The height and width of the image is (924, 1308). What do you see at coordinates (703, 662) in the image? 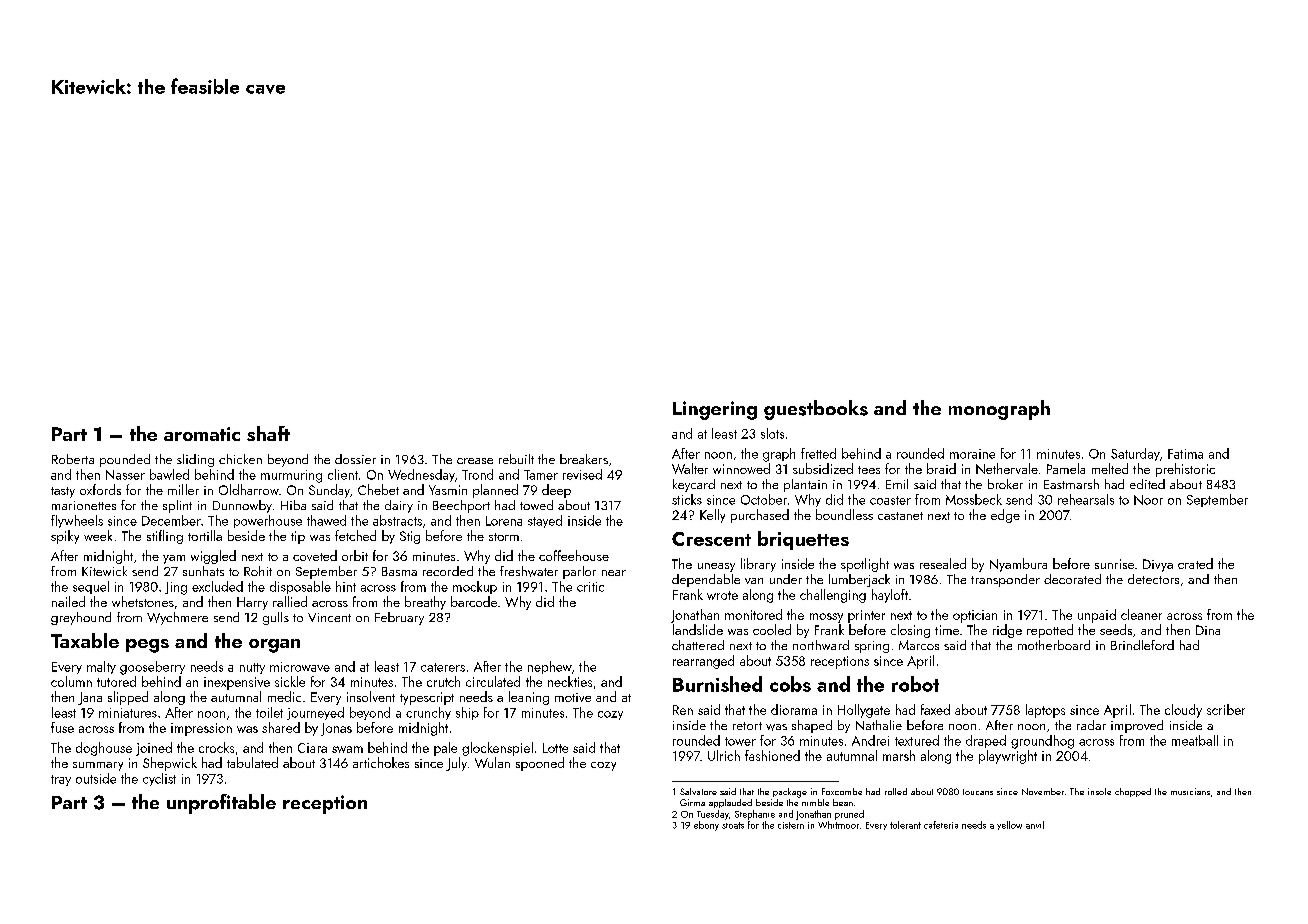
I see `rearranged` at bounding box center [703, 662].
